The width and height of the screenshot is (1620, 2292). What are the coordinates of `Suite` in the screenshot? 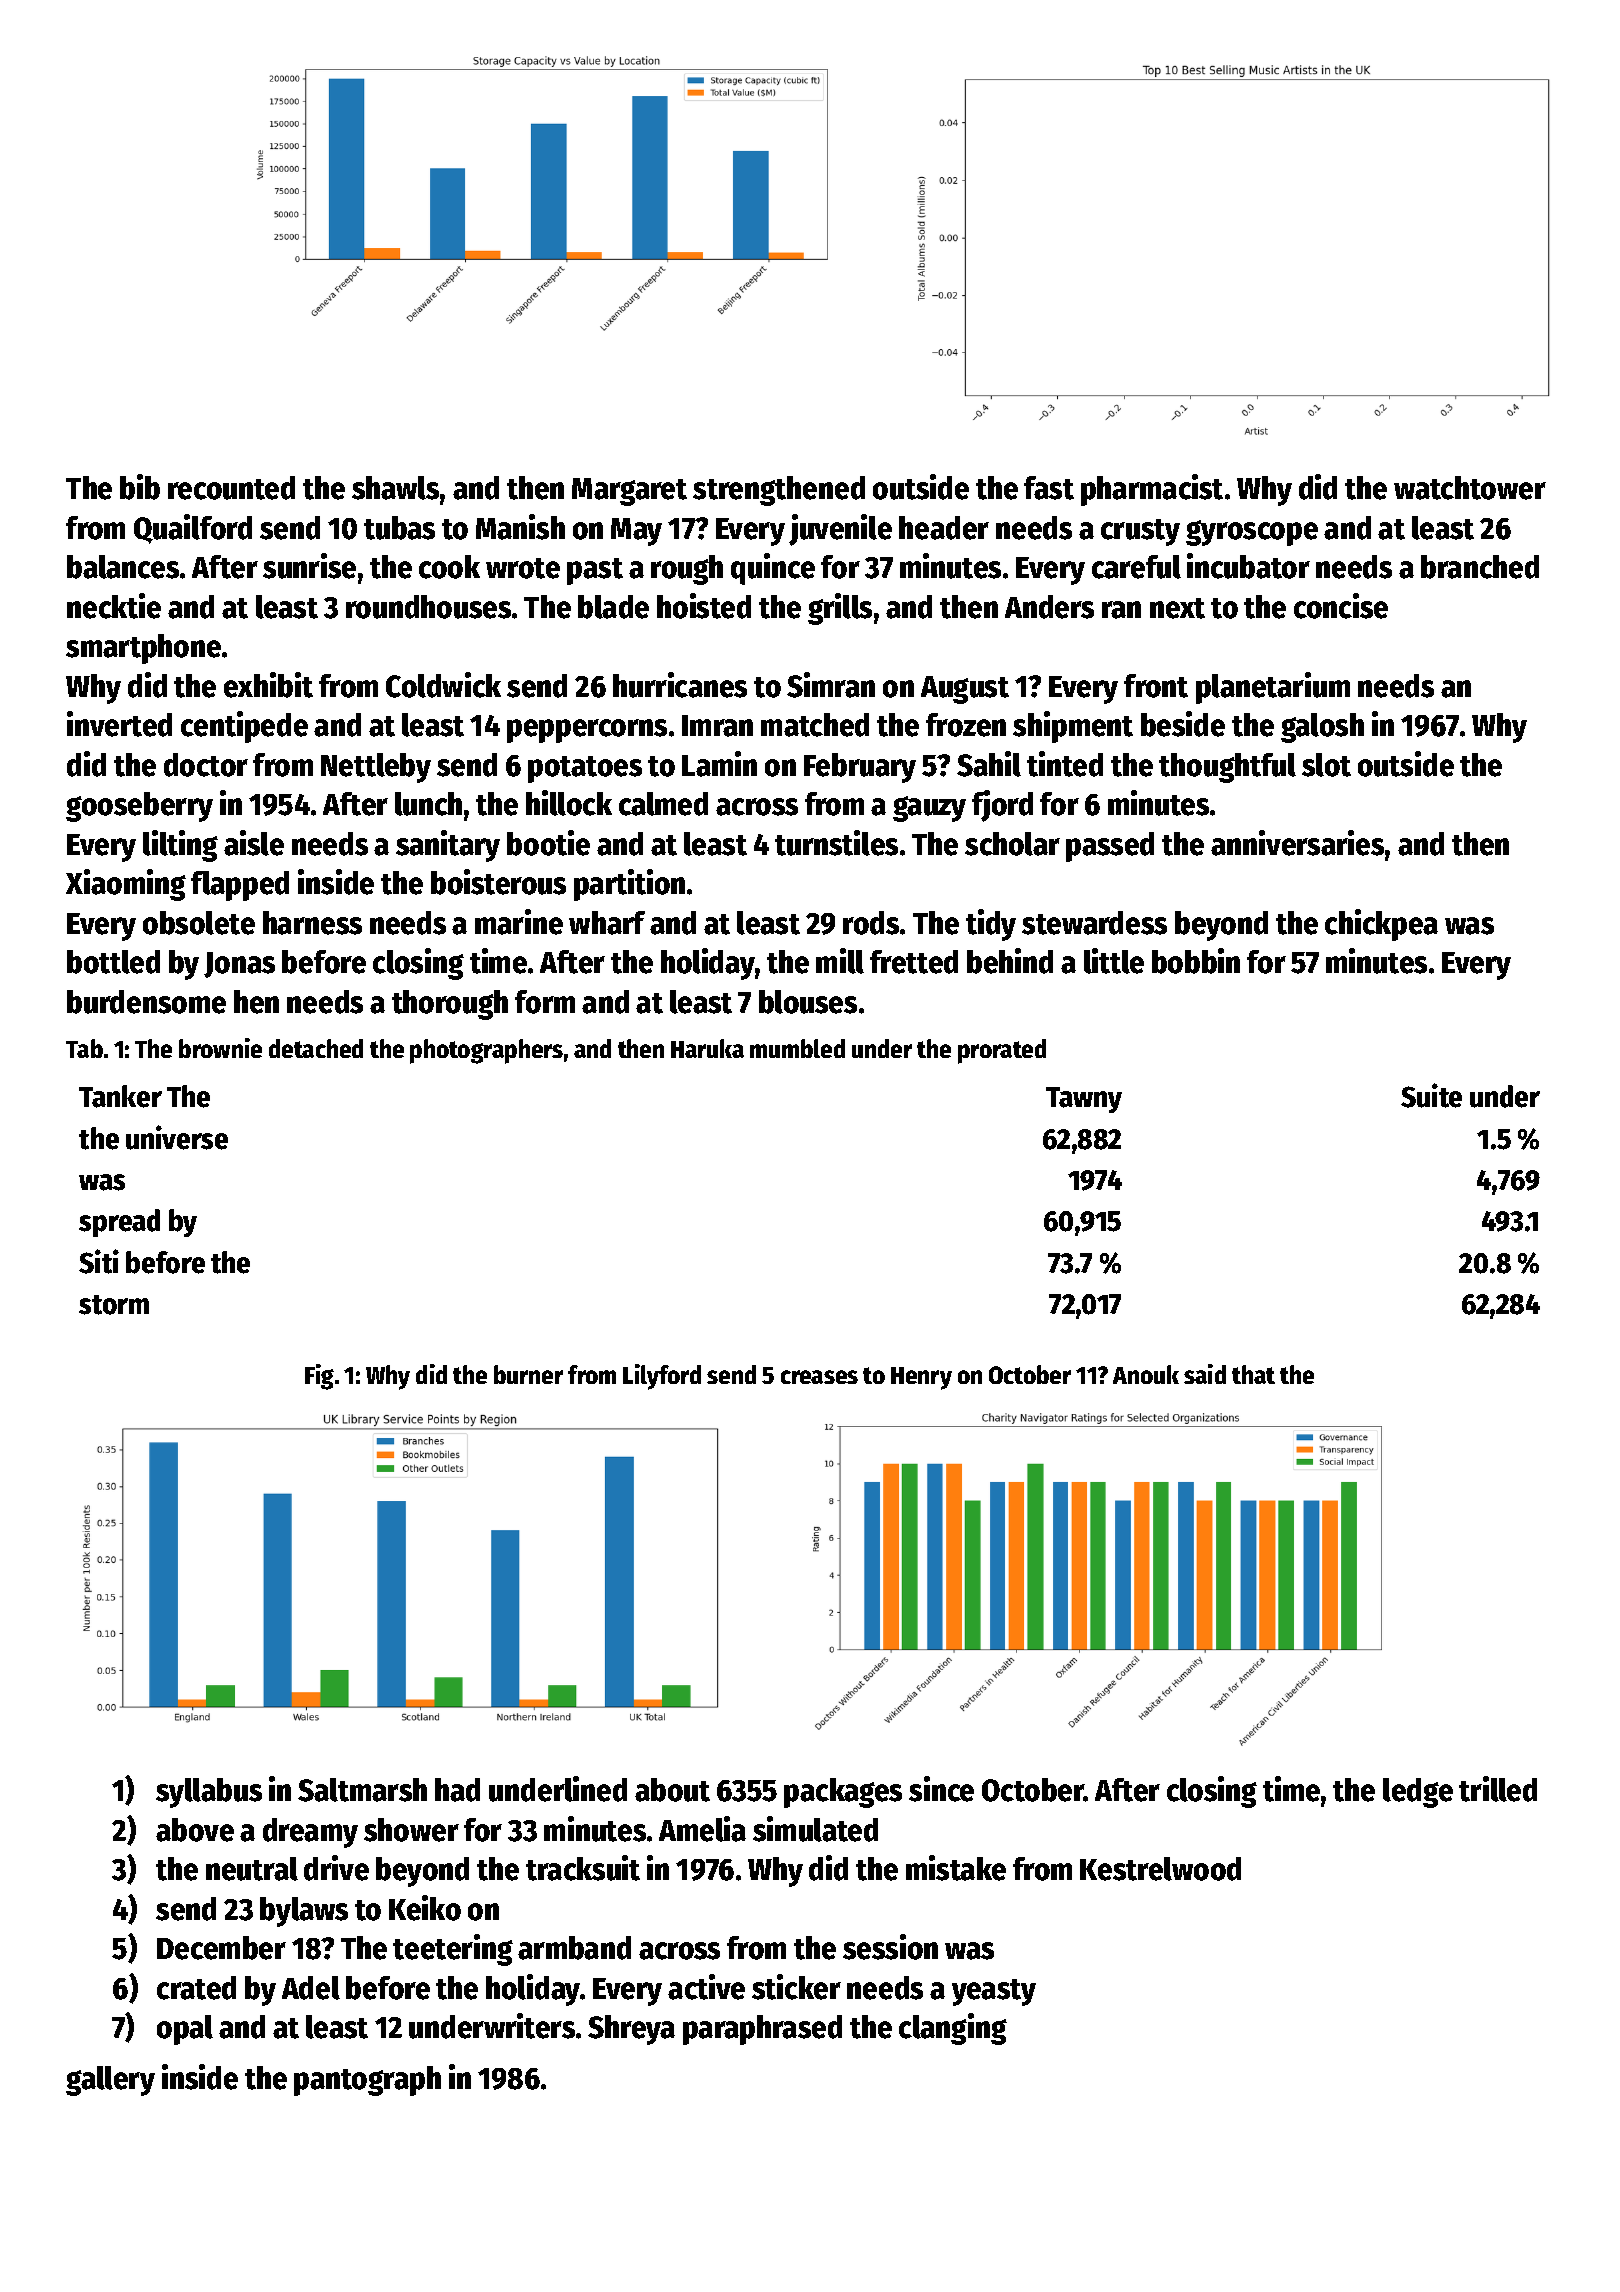 It's located at (1431, 1095).
